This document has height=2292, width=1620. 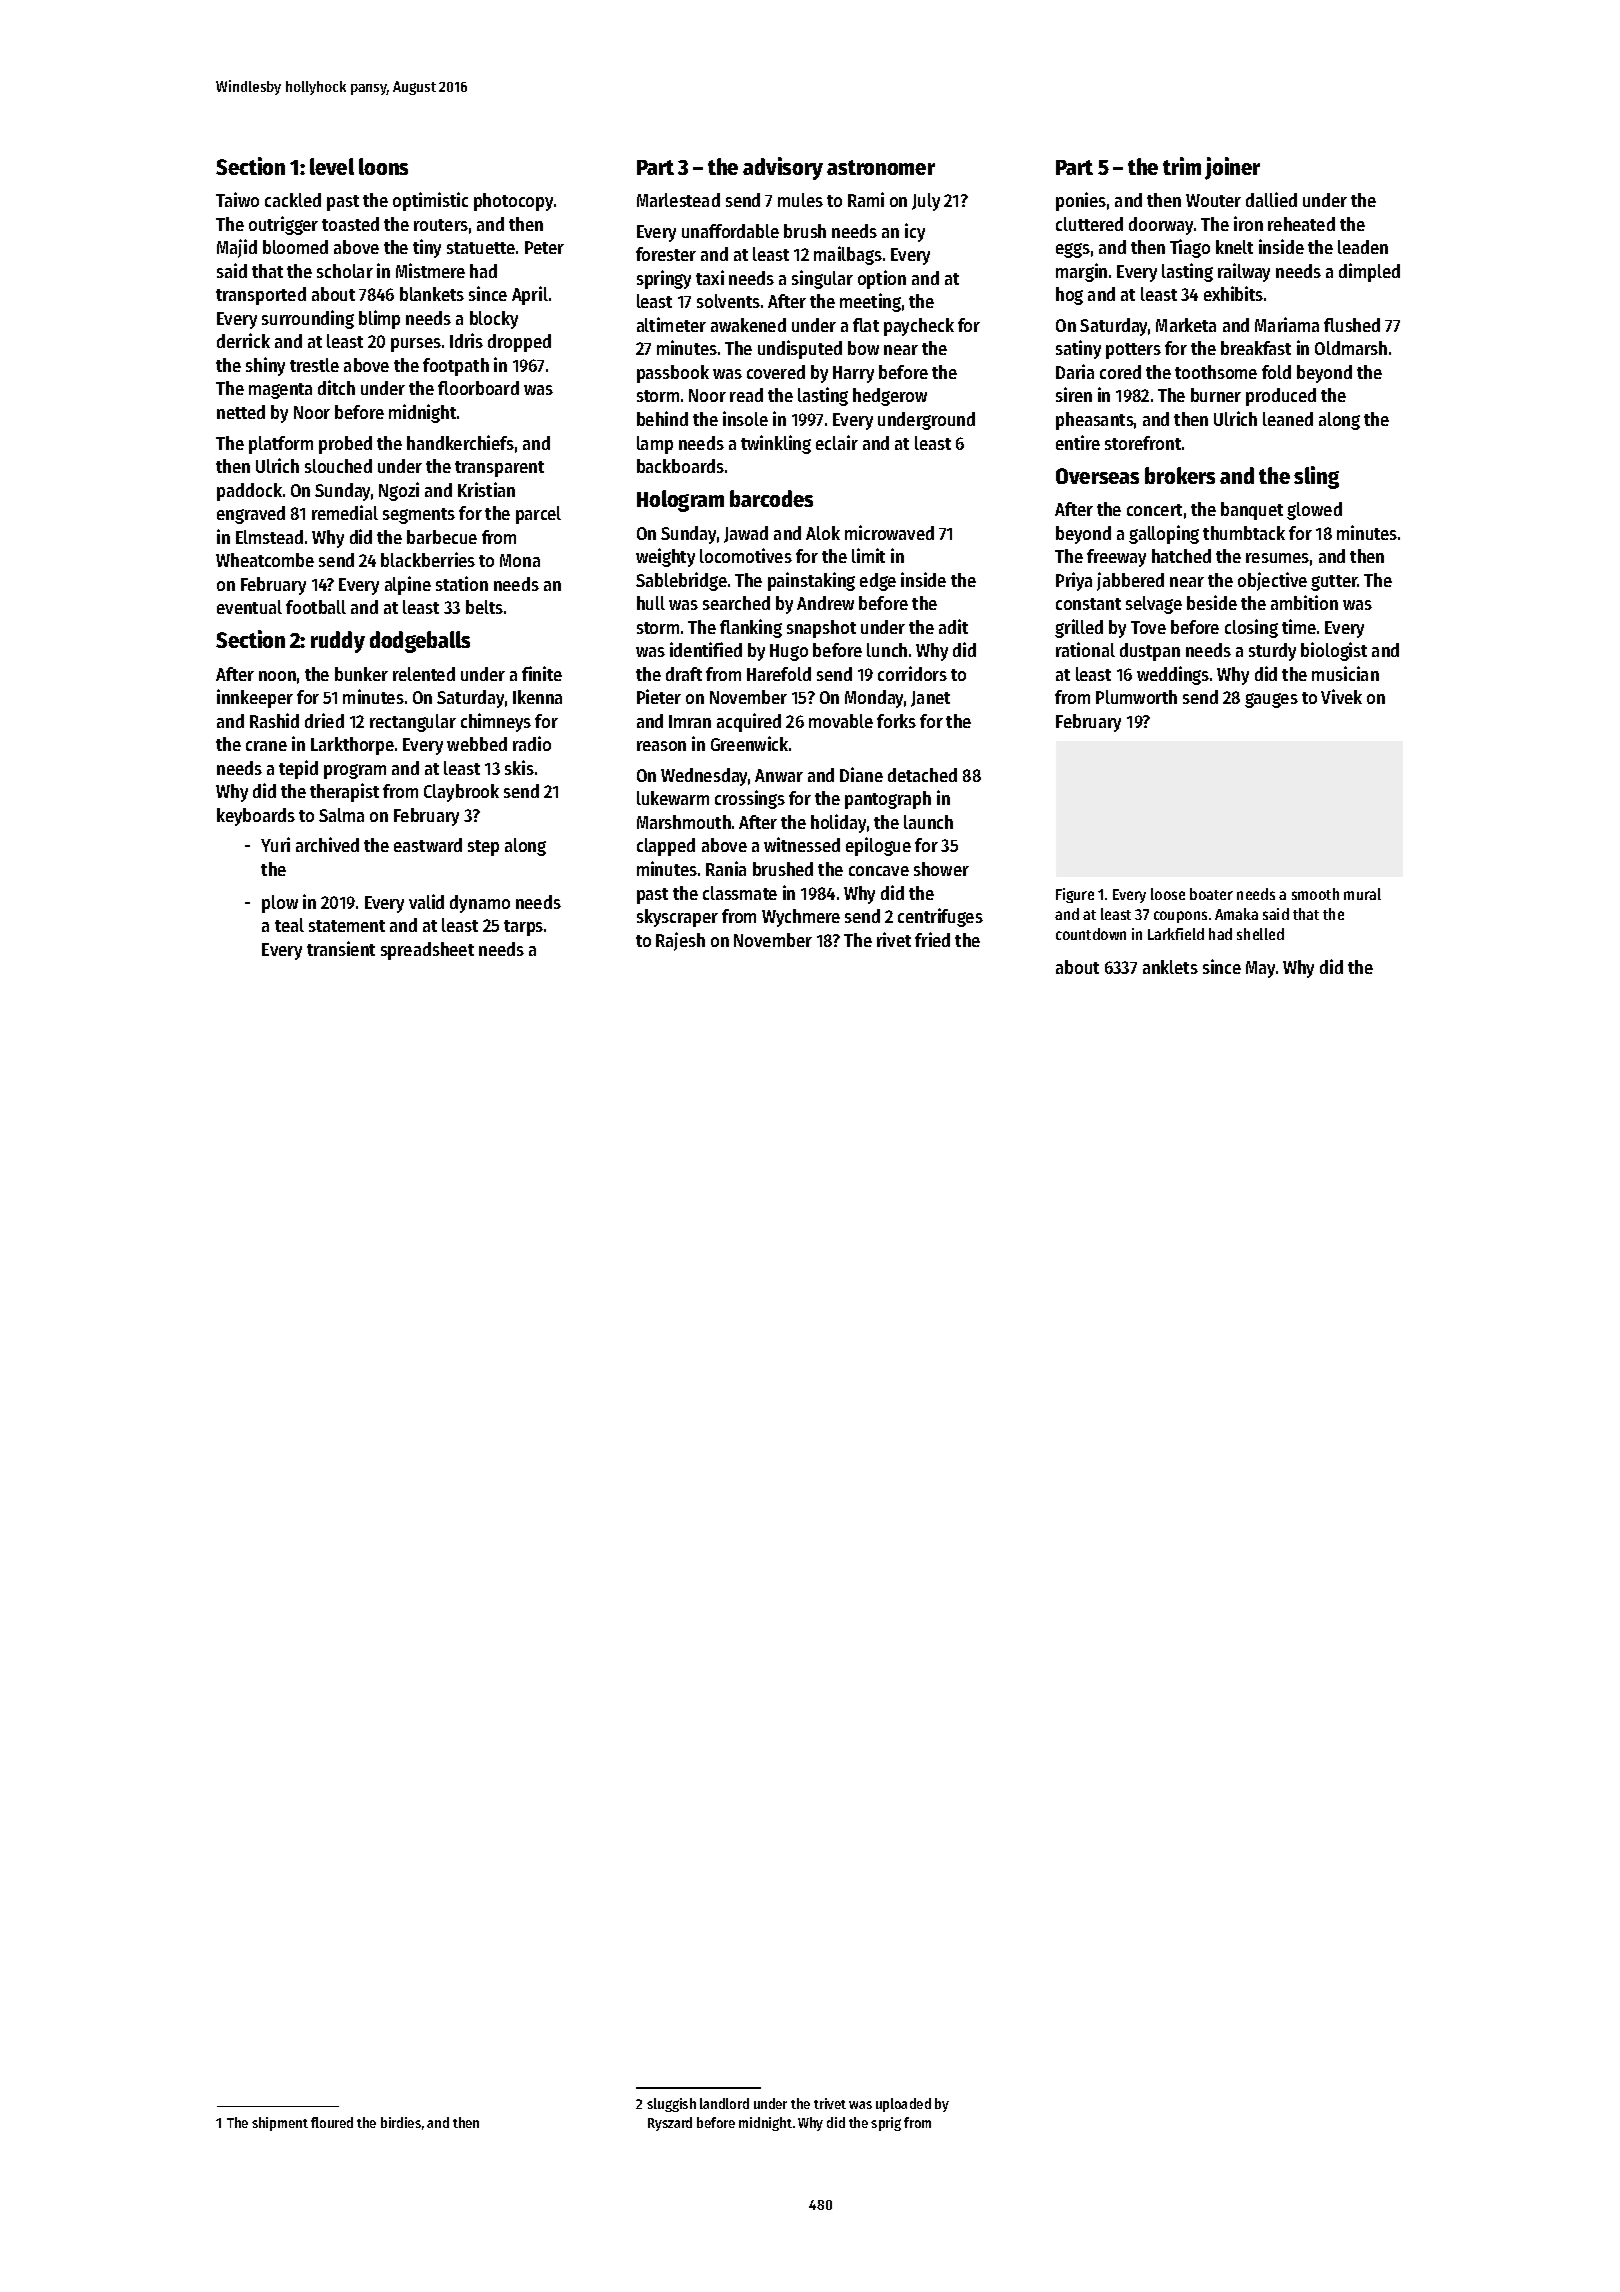 I want to click on sprig, so click(x=886, y=2124).
